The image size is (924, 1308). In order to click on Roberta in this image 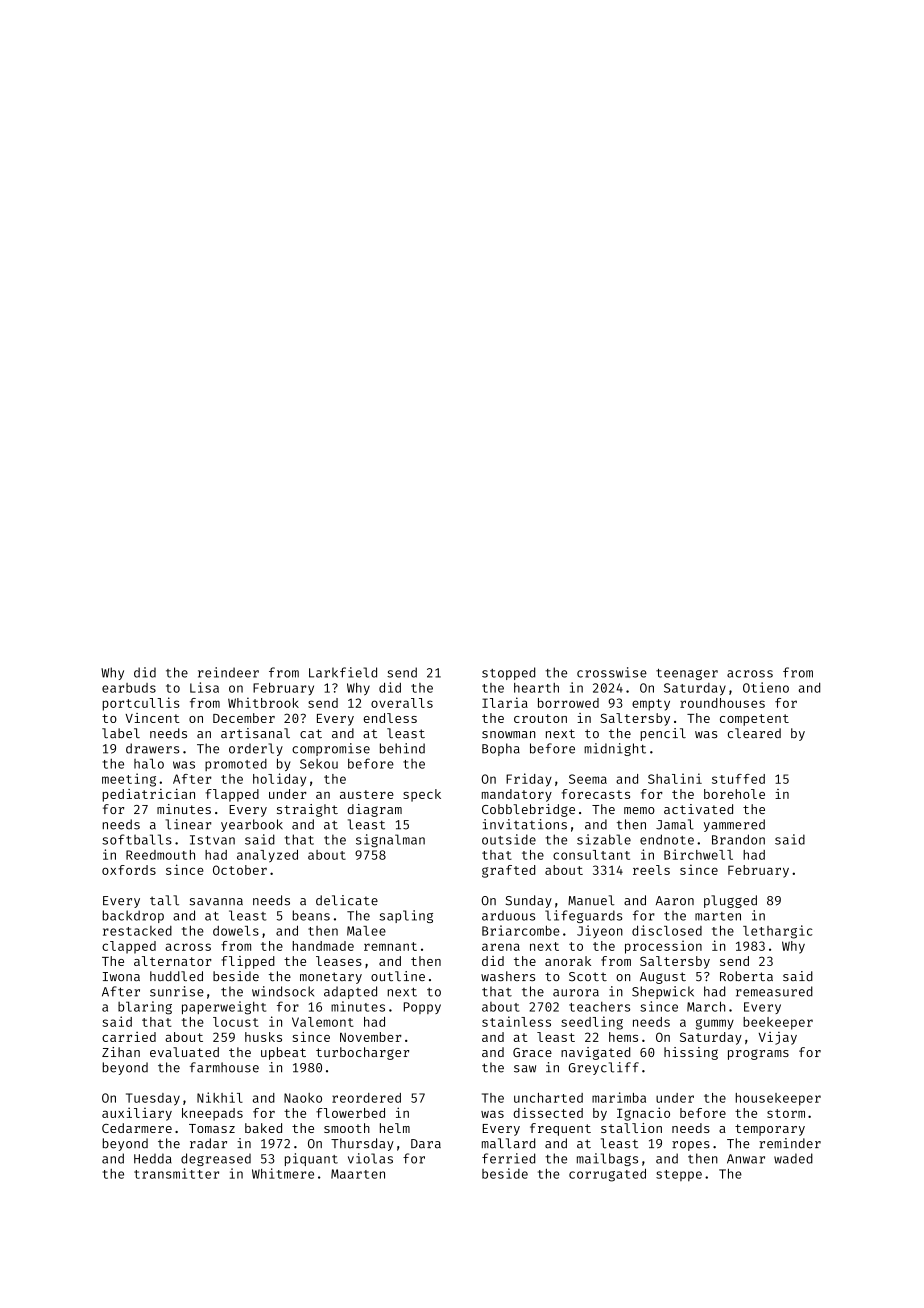, I will do `click(746, 976)`.
